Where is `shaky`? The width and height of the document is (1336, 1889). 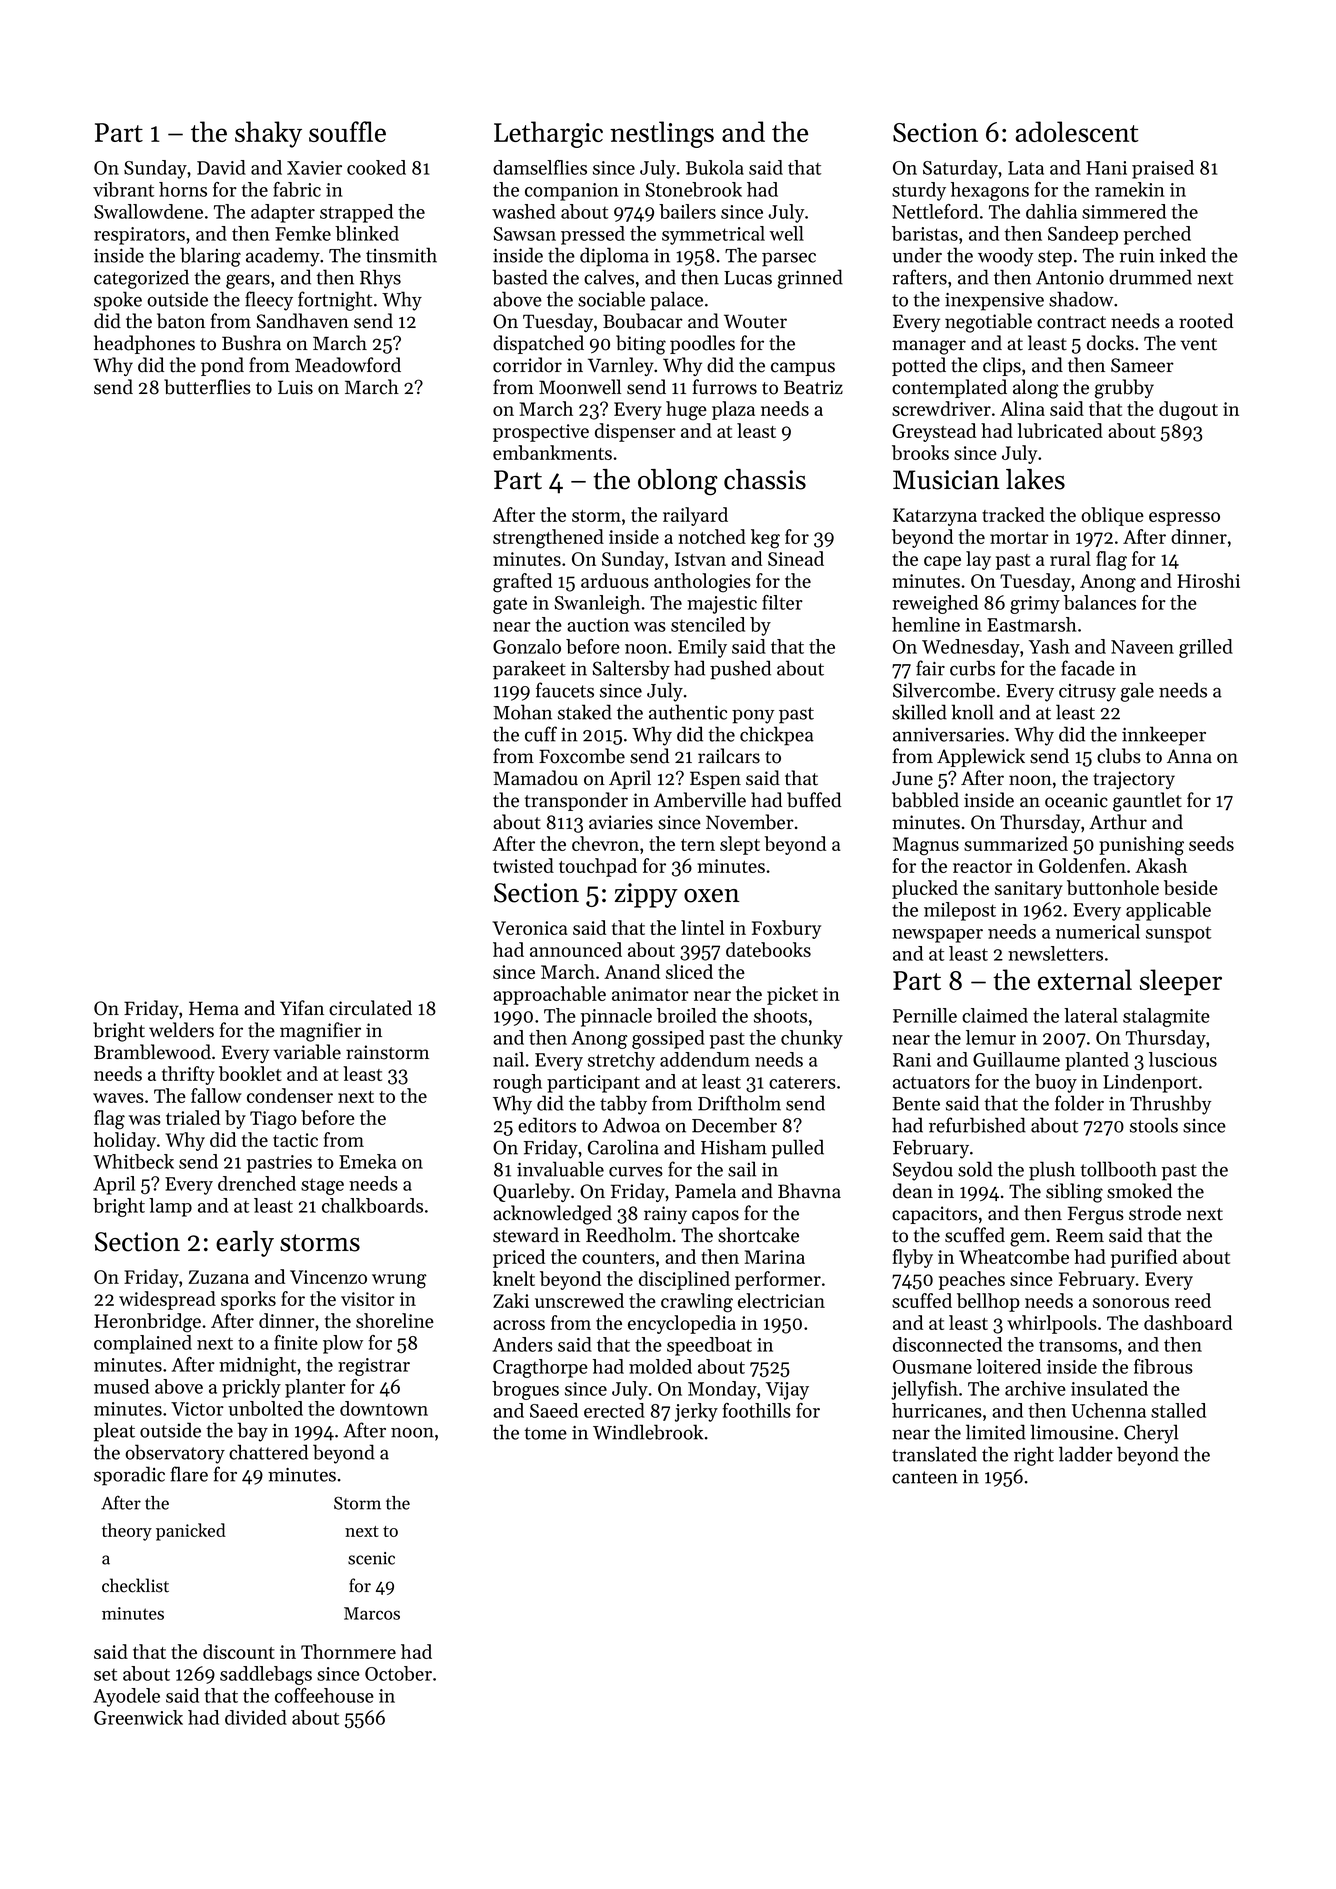
shaky is located at coordinates (268, 134).
